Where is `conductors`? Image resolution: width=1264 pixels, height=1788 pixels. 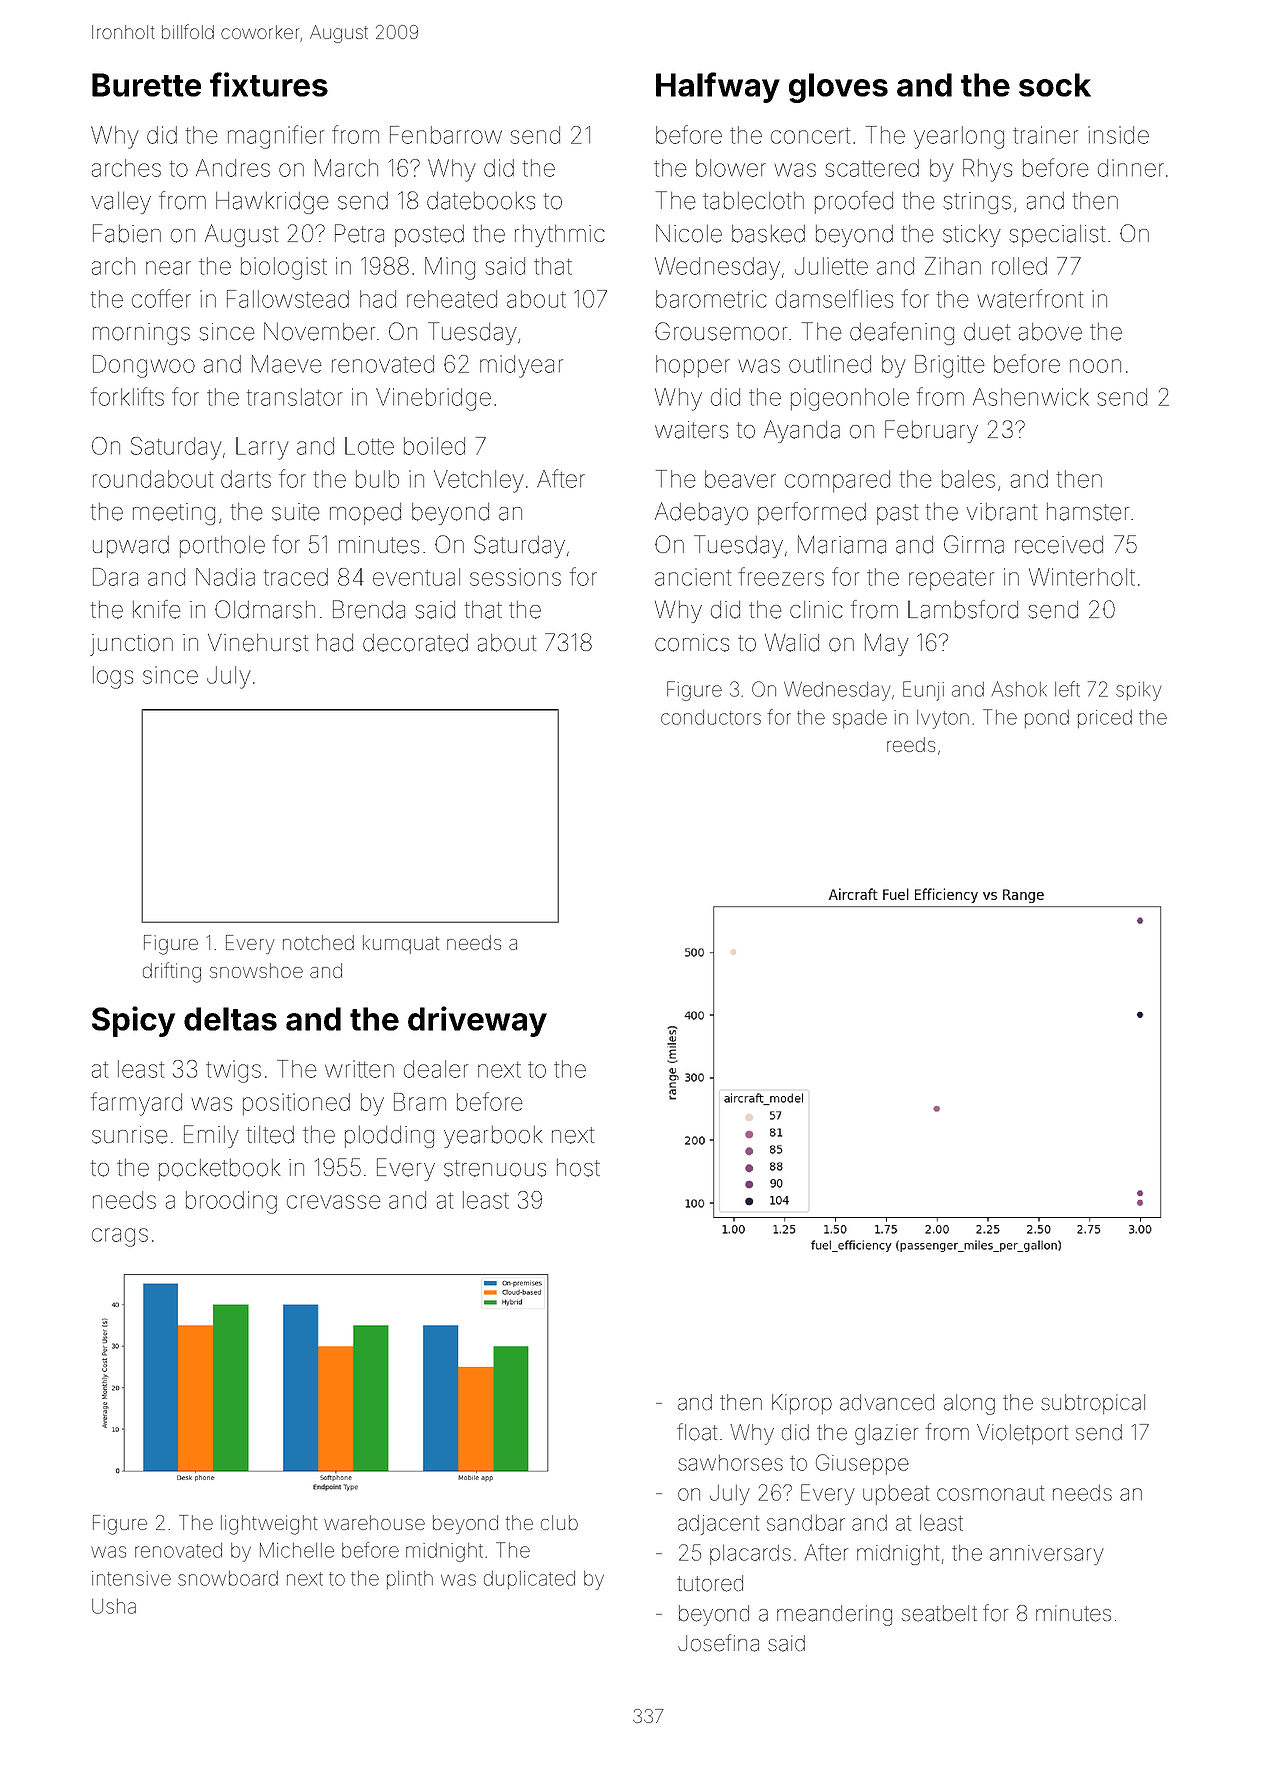
conductors is located at coordinates (711, 717).
